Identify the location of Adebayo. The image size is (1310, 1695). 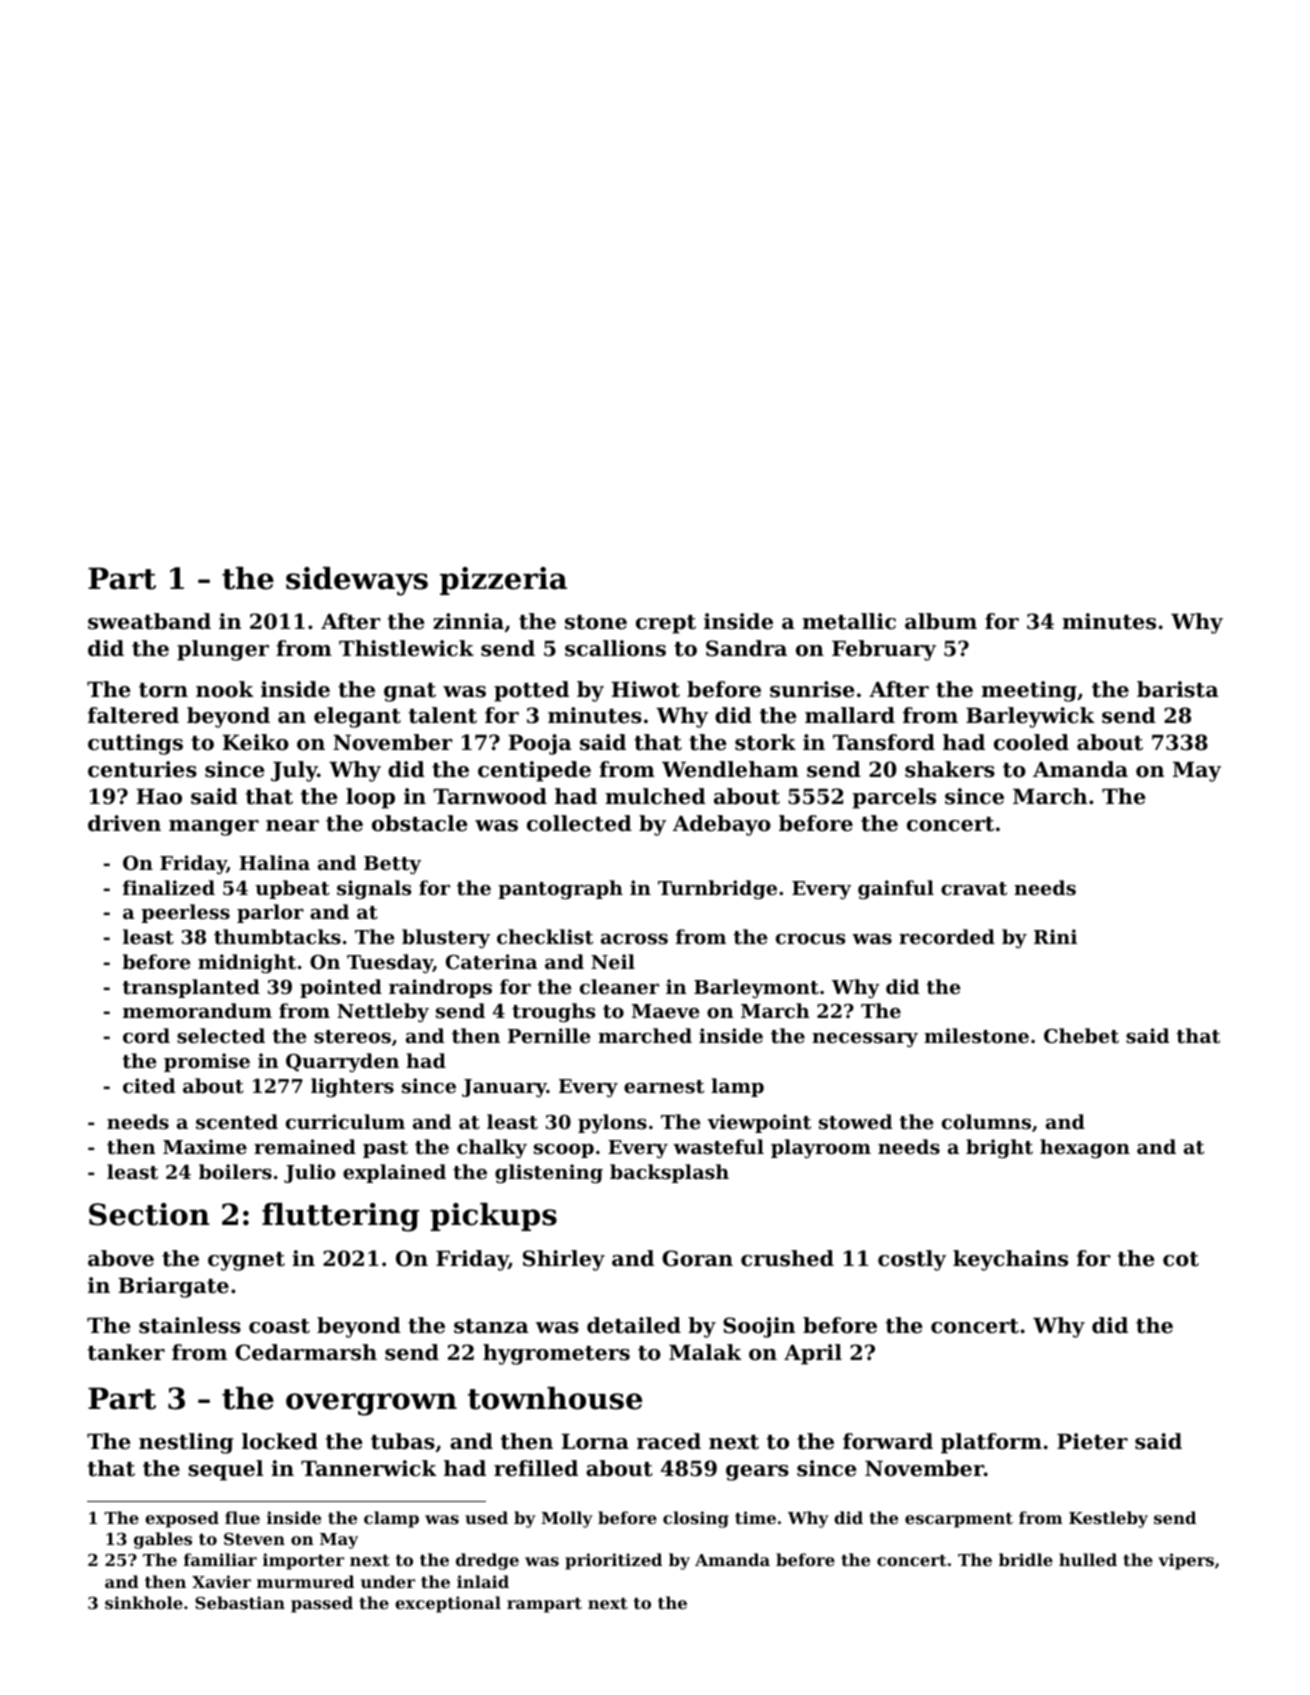
(722, 825).
